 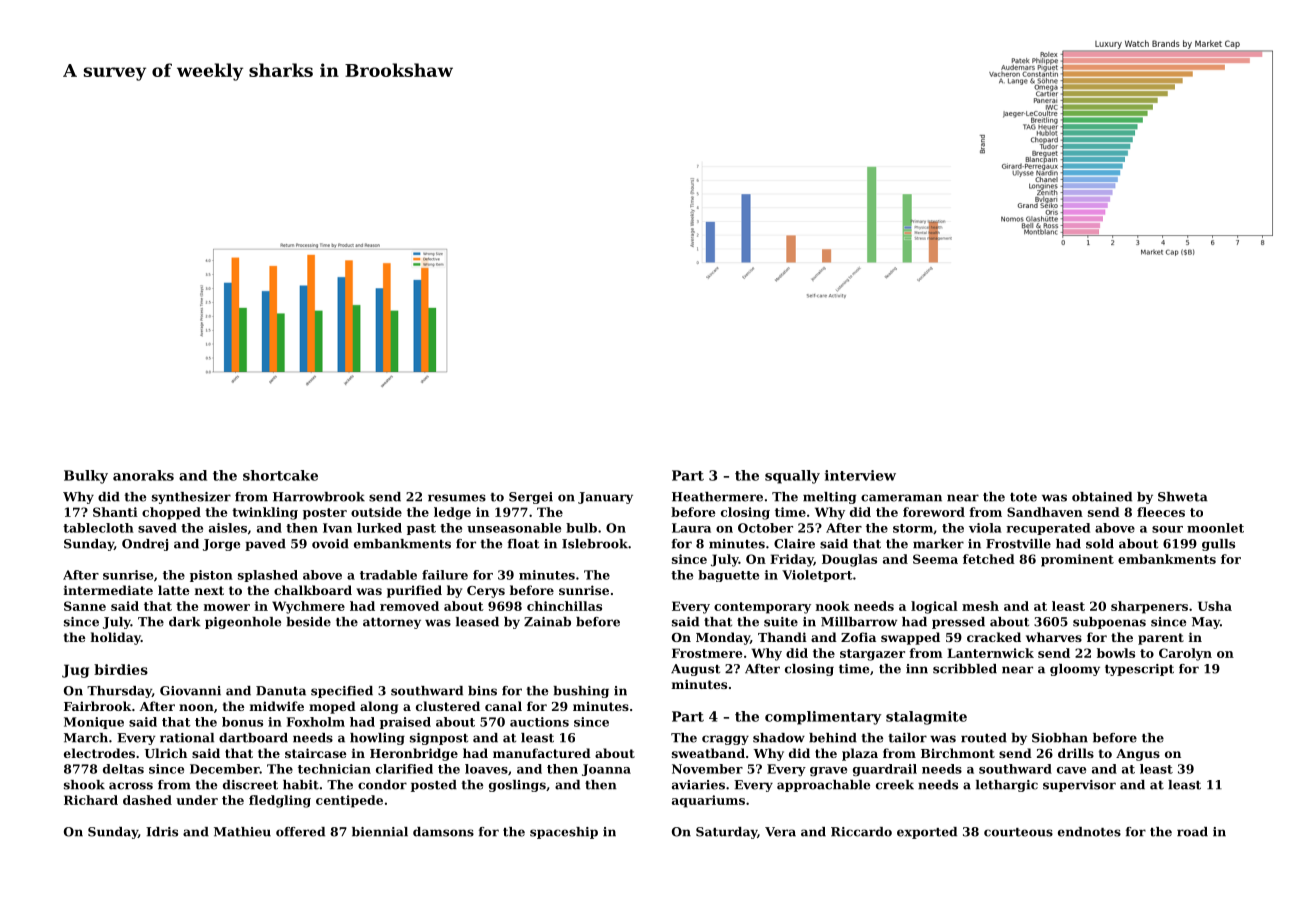 I want to click on Heathermere, so click(x=717, y=497).
